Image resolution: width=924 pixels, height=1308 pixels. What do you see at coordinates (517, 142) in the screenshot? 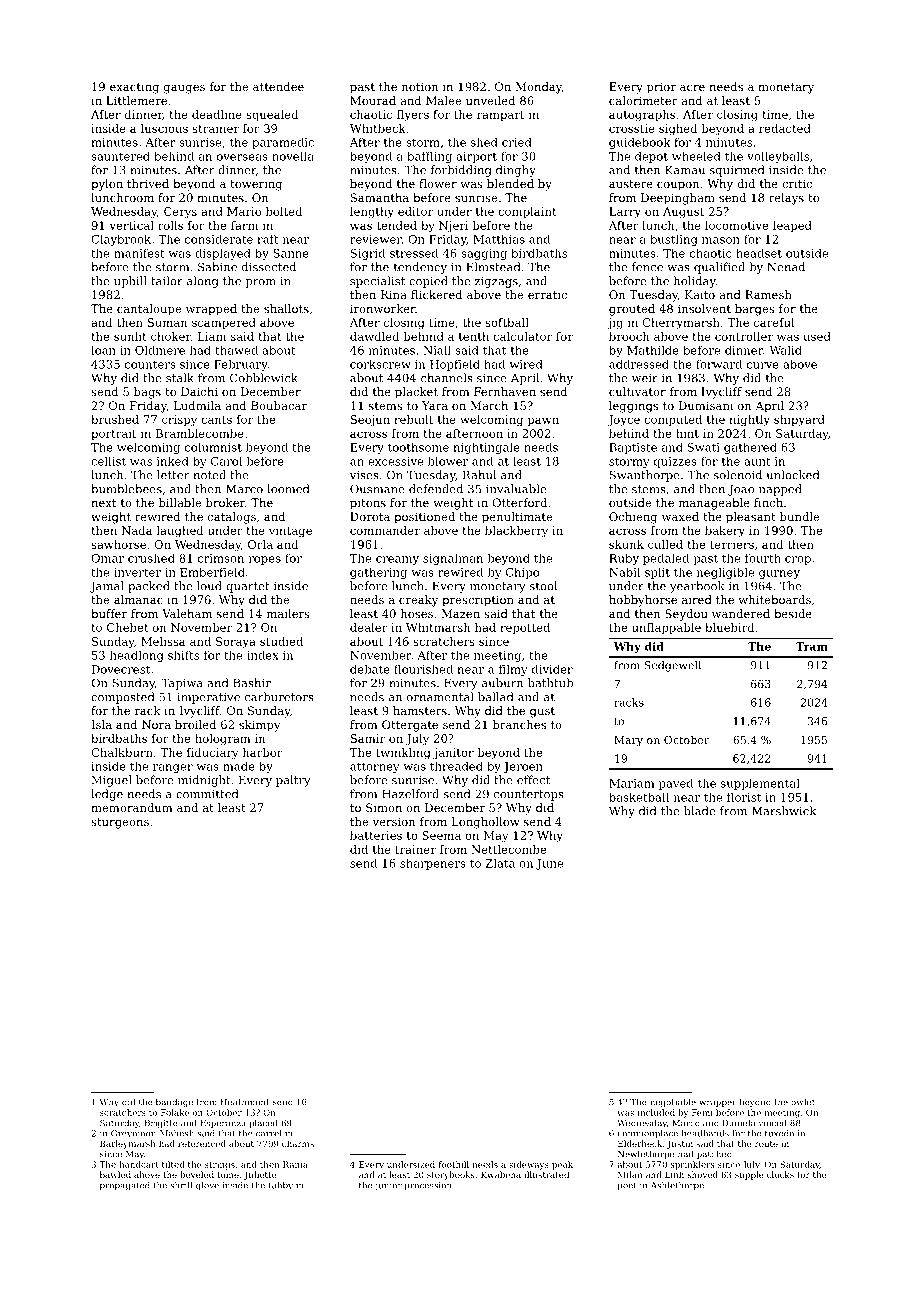
I see `cried` at bounding box center [517, 142].
